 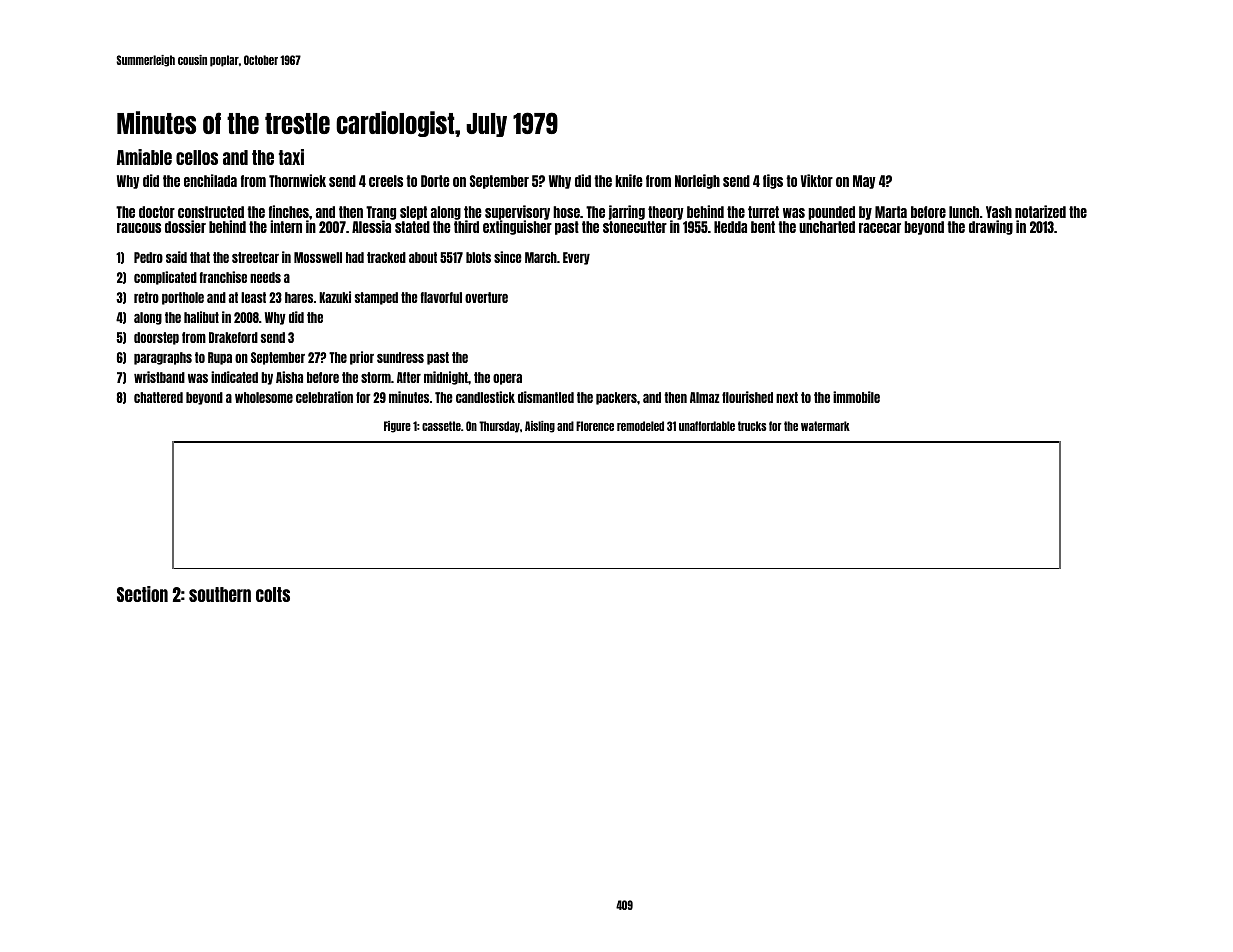 What do you see at coordinates (291, 157) in the screenshot?
I see `taxi` at bounding box center [291, 157].
